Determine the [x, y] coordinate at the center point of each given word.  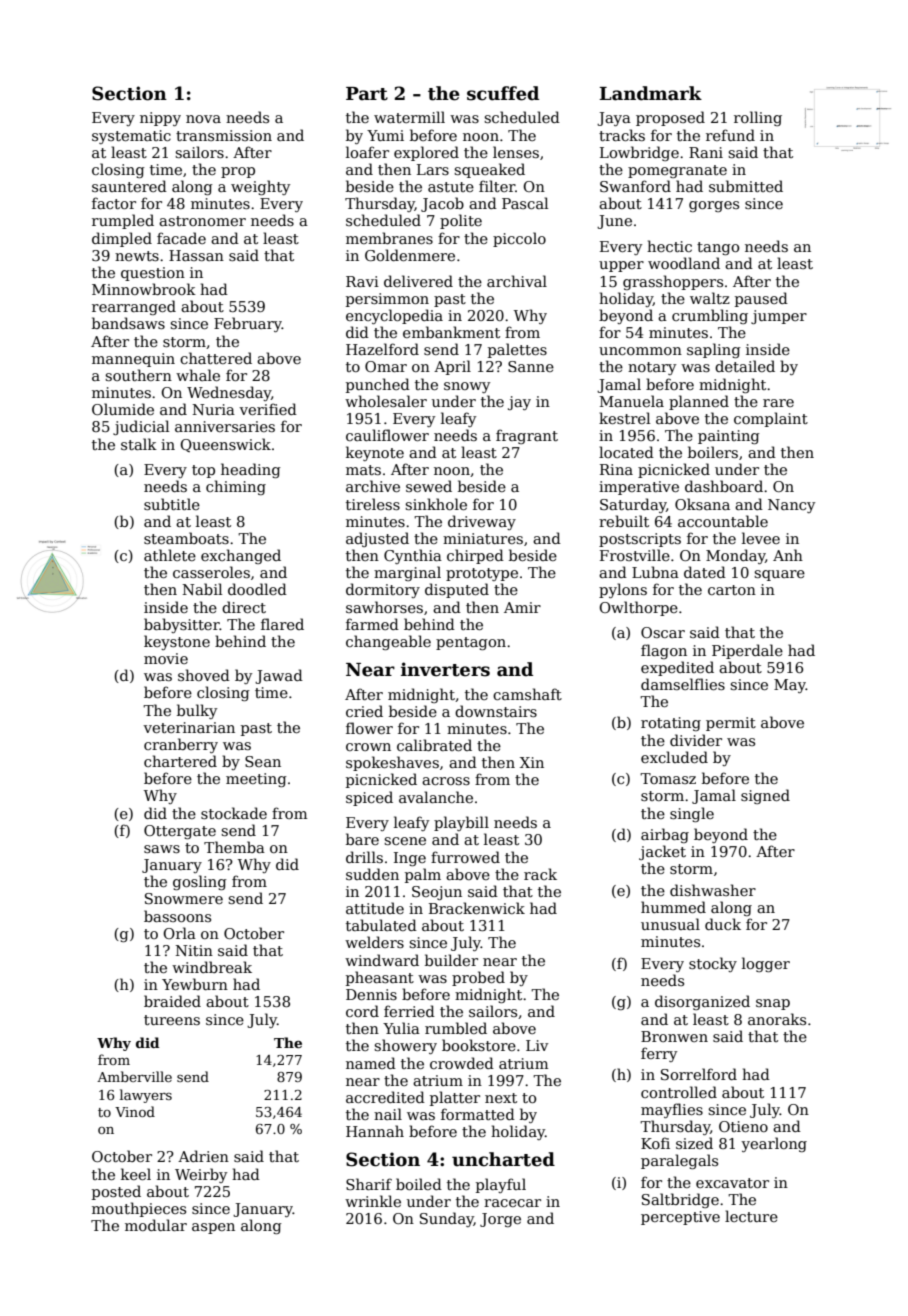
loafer [367, 152]
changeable [388, 642]
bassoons [177, 916]
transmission [224, 135]
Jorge [500, 1220]
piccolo [519, 239]
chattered [216, 358]
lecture [751, 1216]
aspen [213, 1228]
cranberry [181, 745]
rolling [758, 118]
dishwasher [713, 890]
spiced [369, 798]
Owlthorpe [638, 608]
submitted [746, 186]
